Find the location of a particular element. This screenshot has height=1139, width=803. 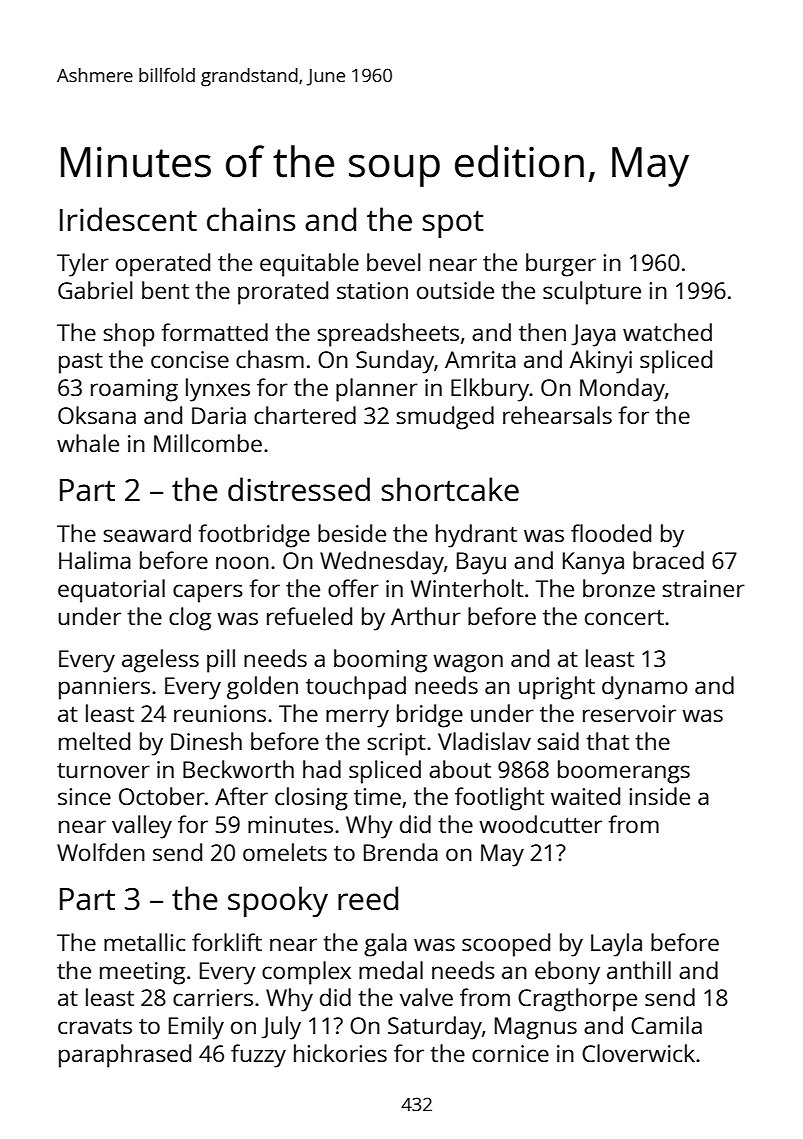

Wolfden is located at coordinates (101, 852).
